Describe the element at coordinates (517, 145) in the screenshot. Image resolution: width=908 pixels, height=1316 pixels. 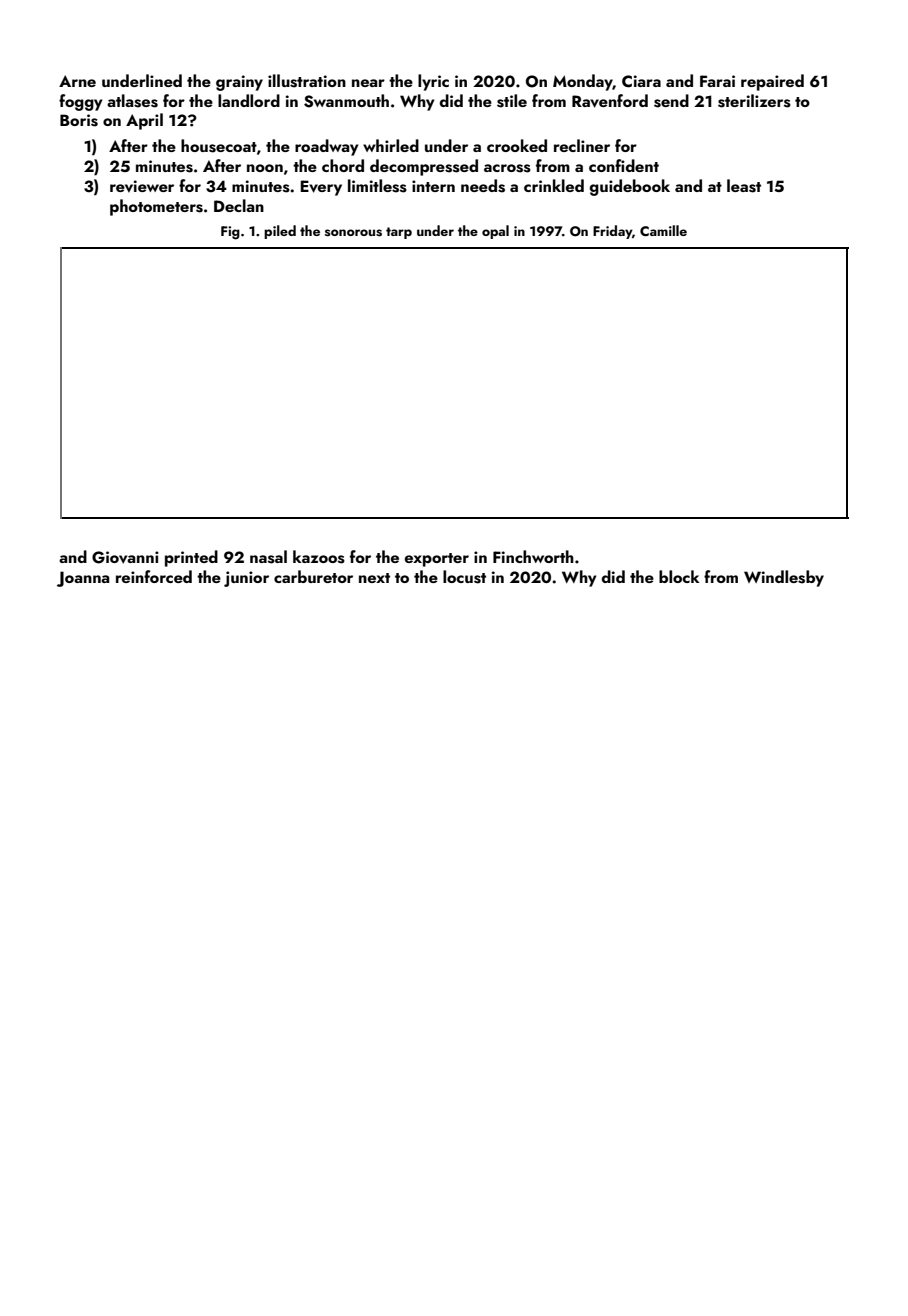
I see `crooked` at that location.
